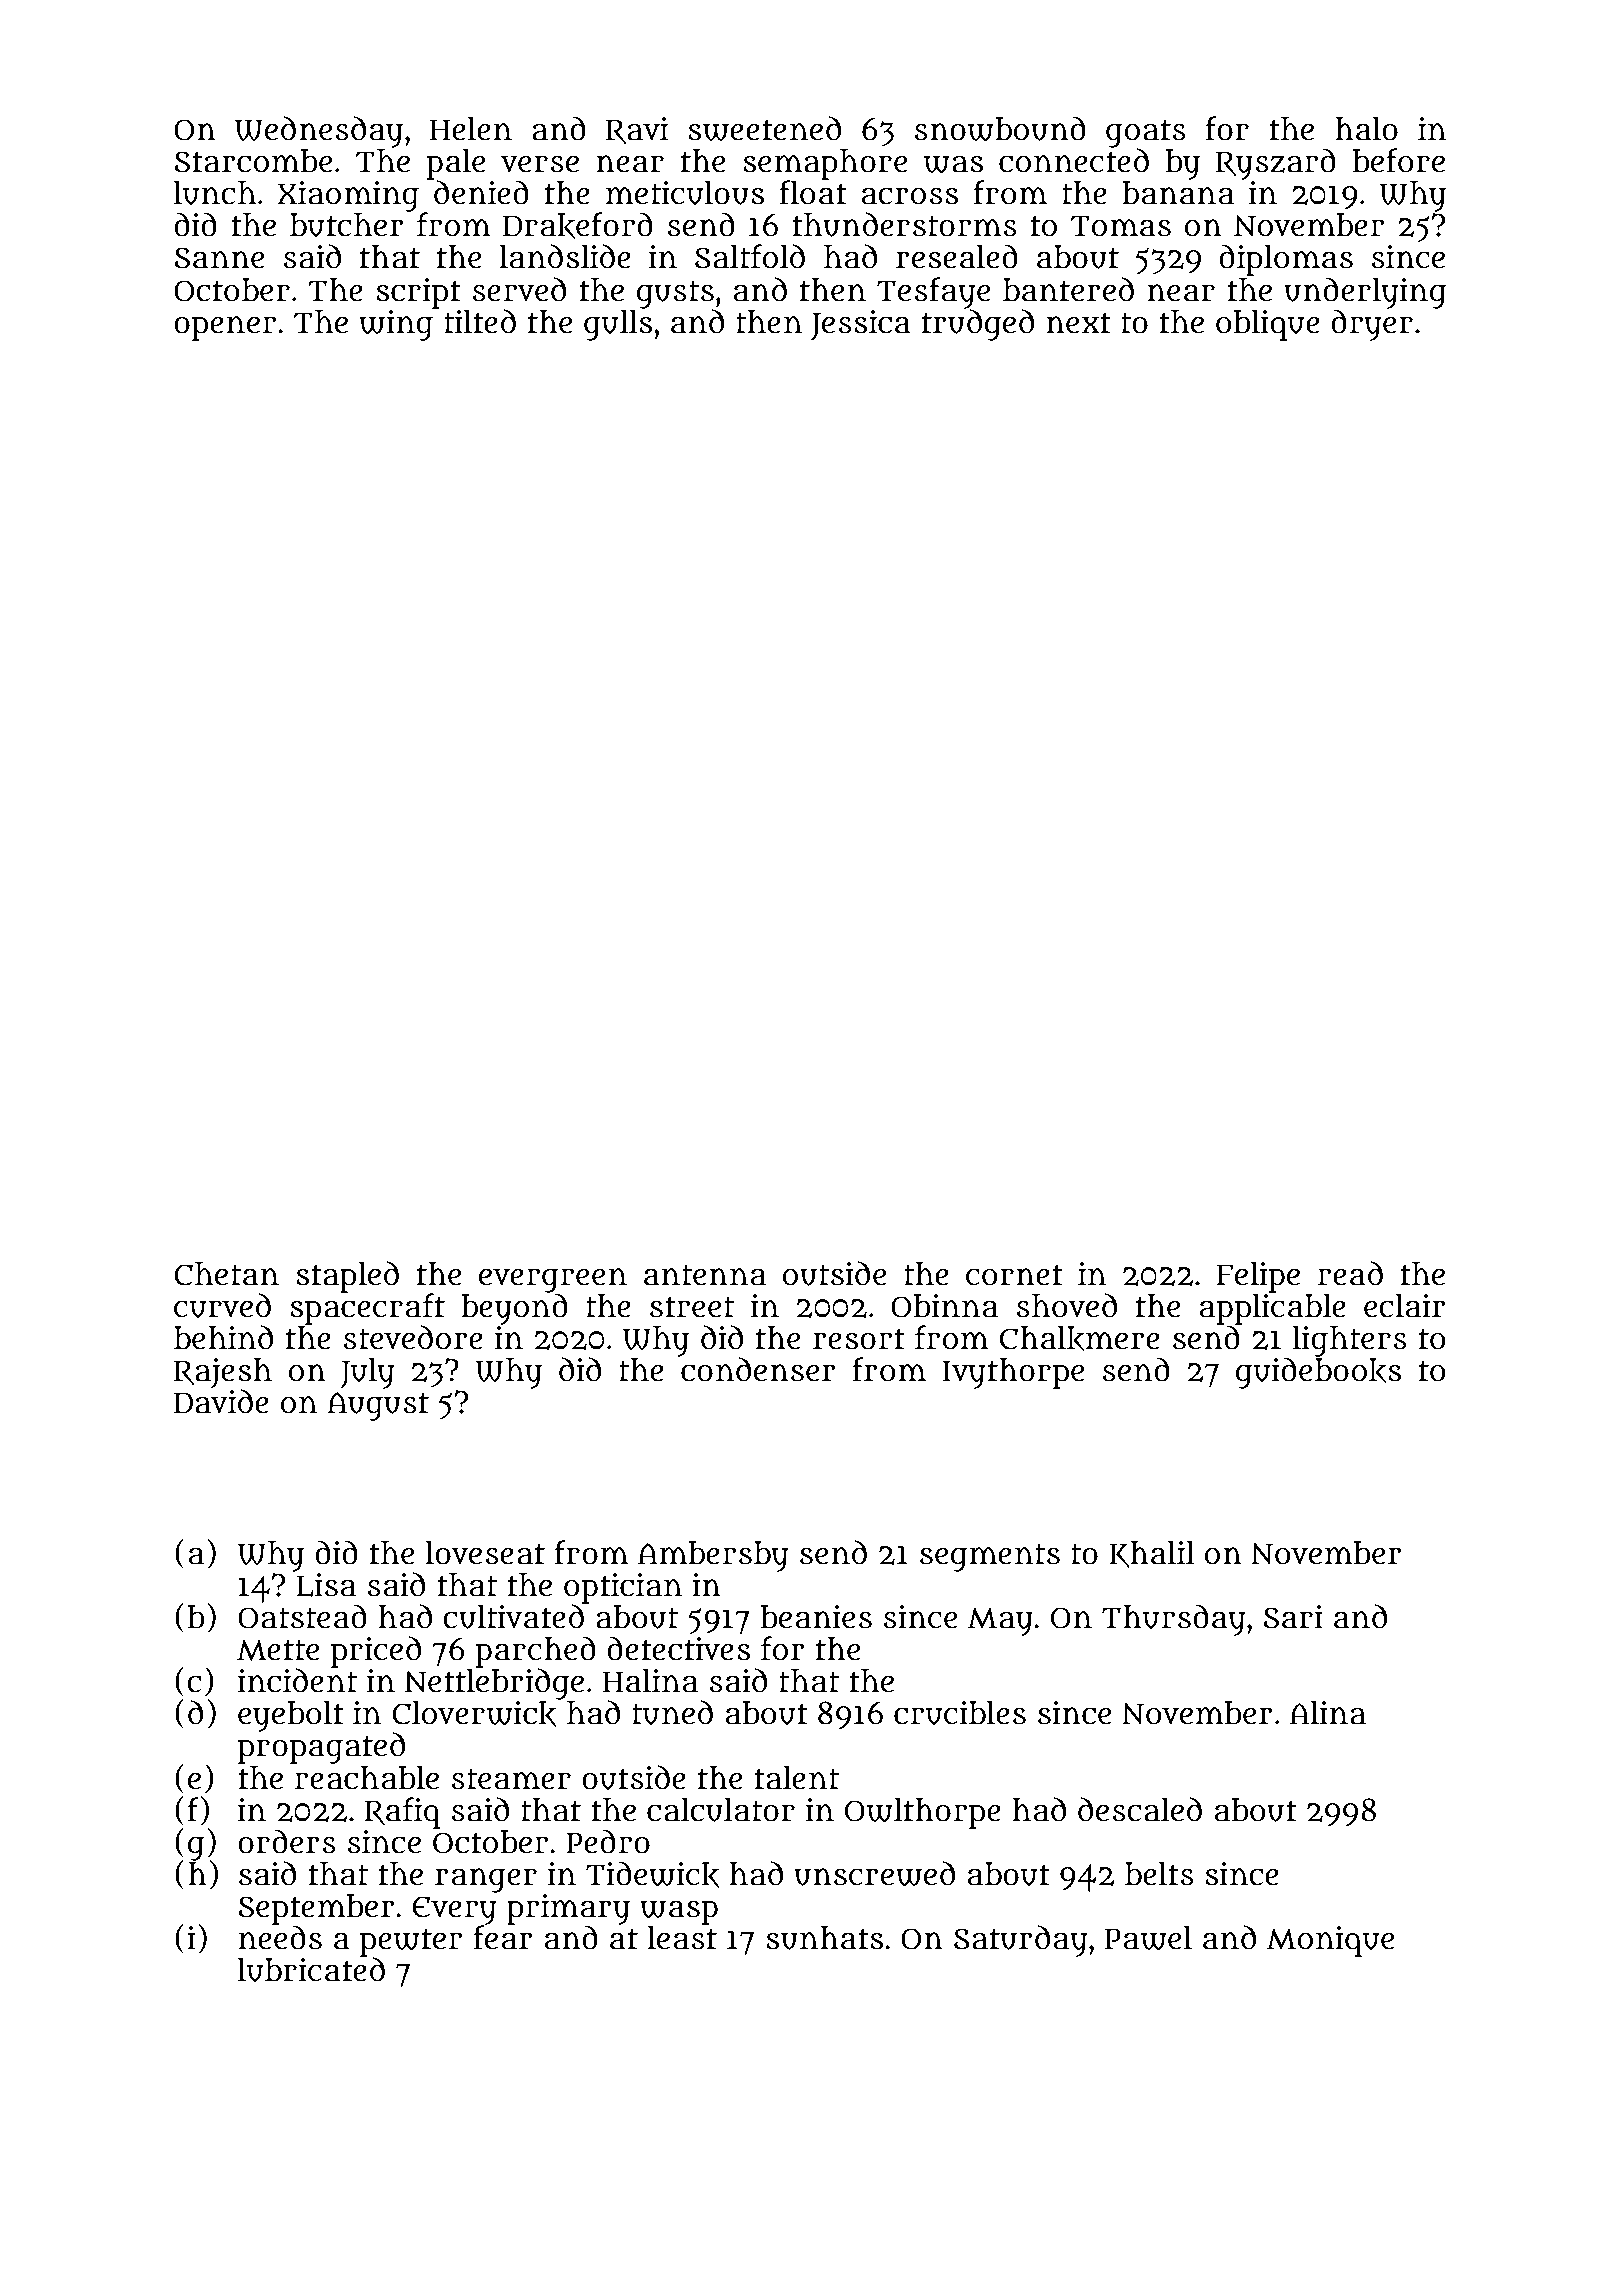 Image resolution: width=1620 pixels, height=2292 pixels. What do you see at coordinates (1258, 1277) in the document?
I see `Felipe` at bounding box center [1258, 1277].
